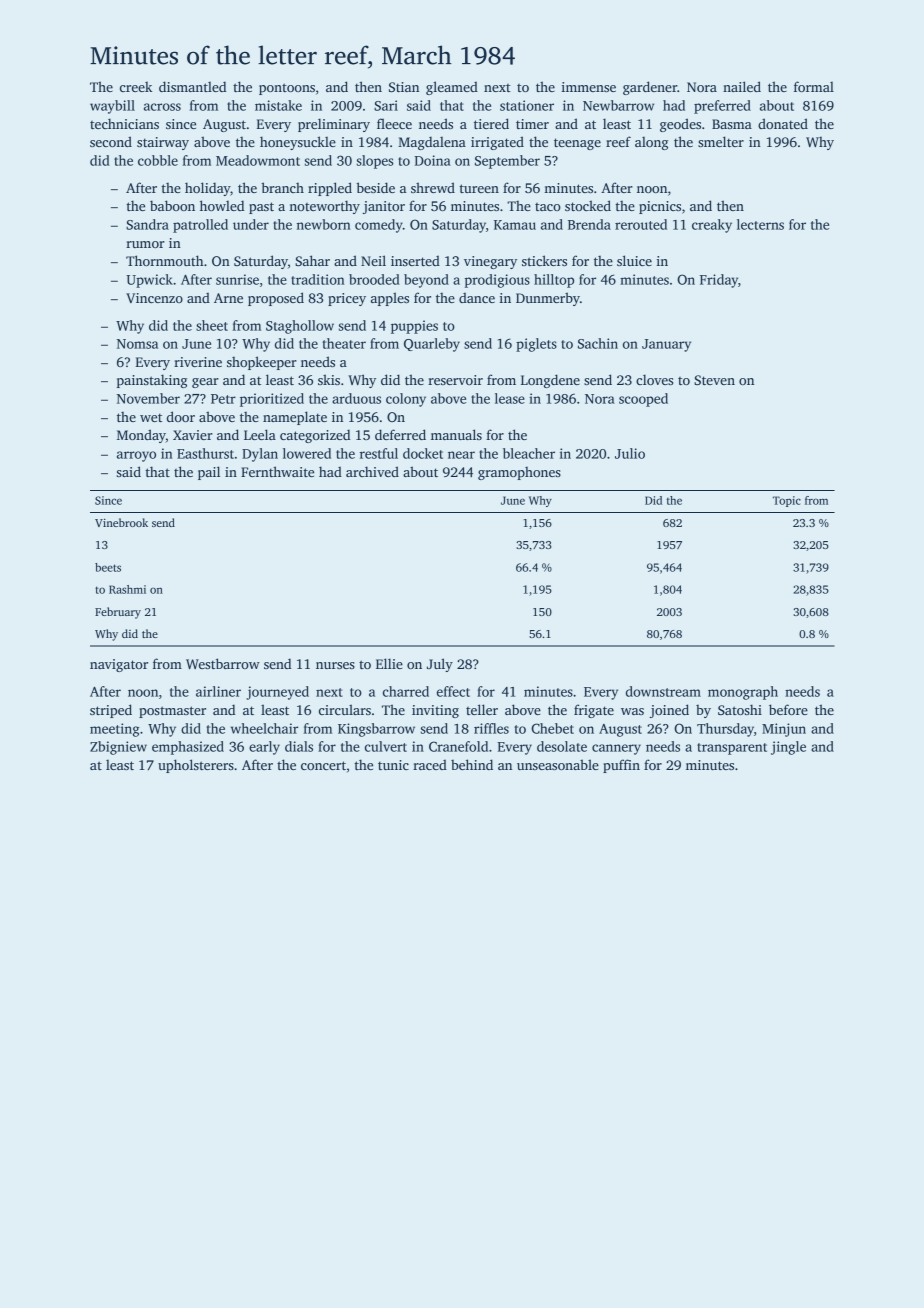  Describe the element at coordinates (742, 86) in the page. I see `nailed` at that location.
